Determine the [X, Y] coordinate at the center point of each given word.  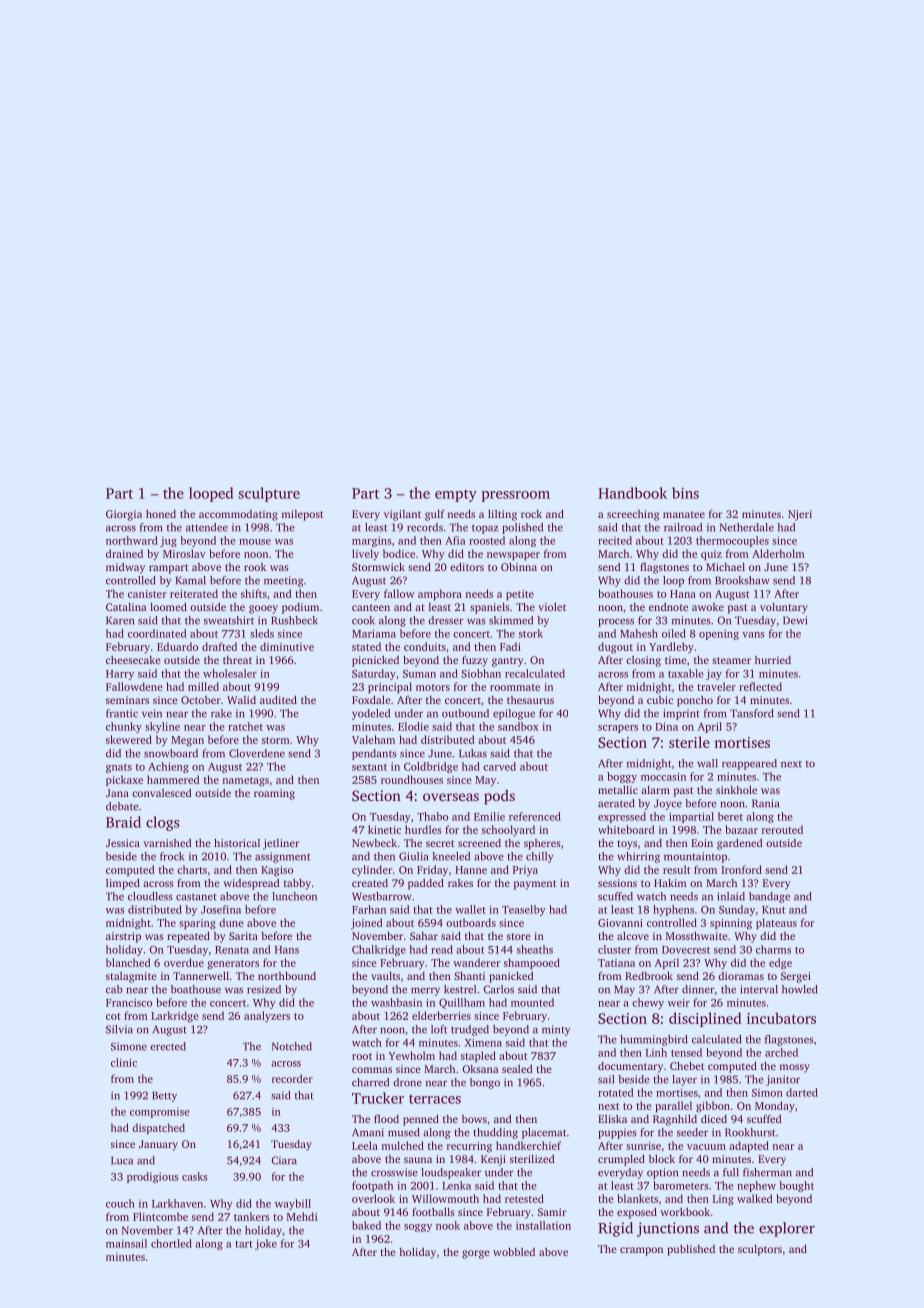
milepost [302, 515]
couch [120, 1203]
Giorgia [124, 515]
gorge [476, 1254]
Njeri [800, 515]
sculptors [760, 1250]
